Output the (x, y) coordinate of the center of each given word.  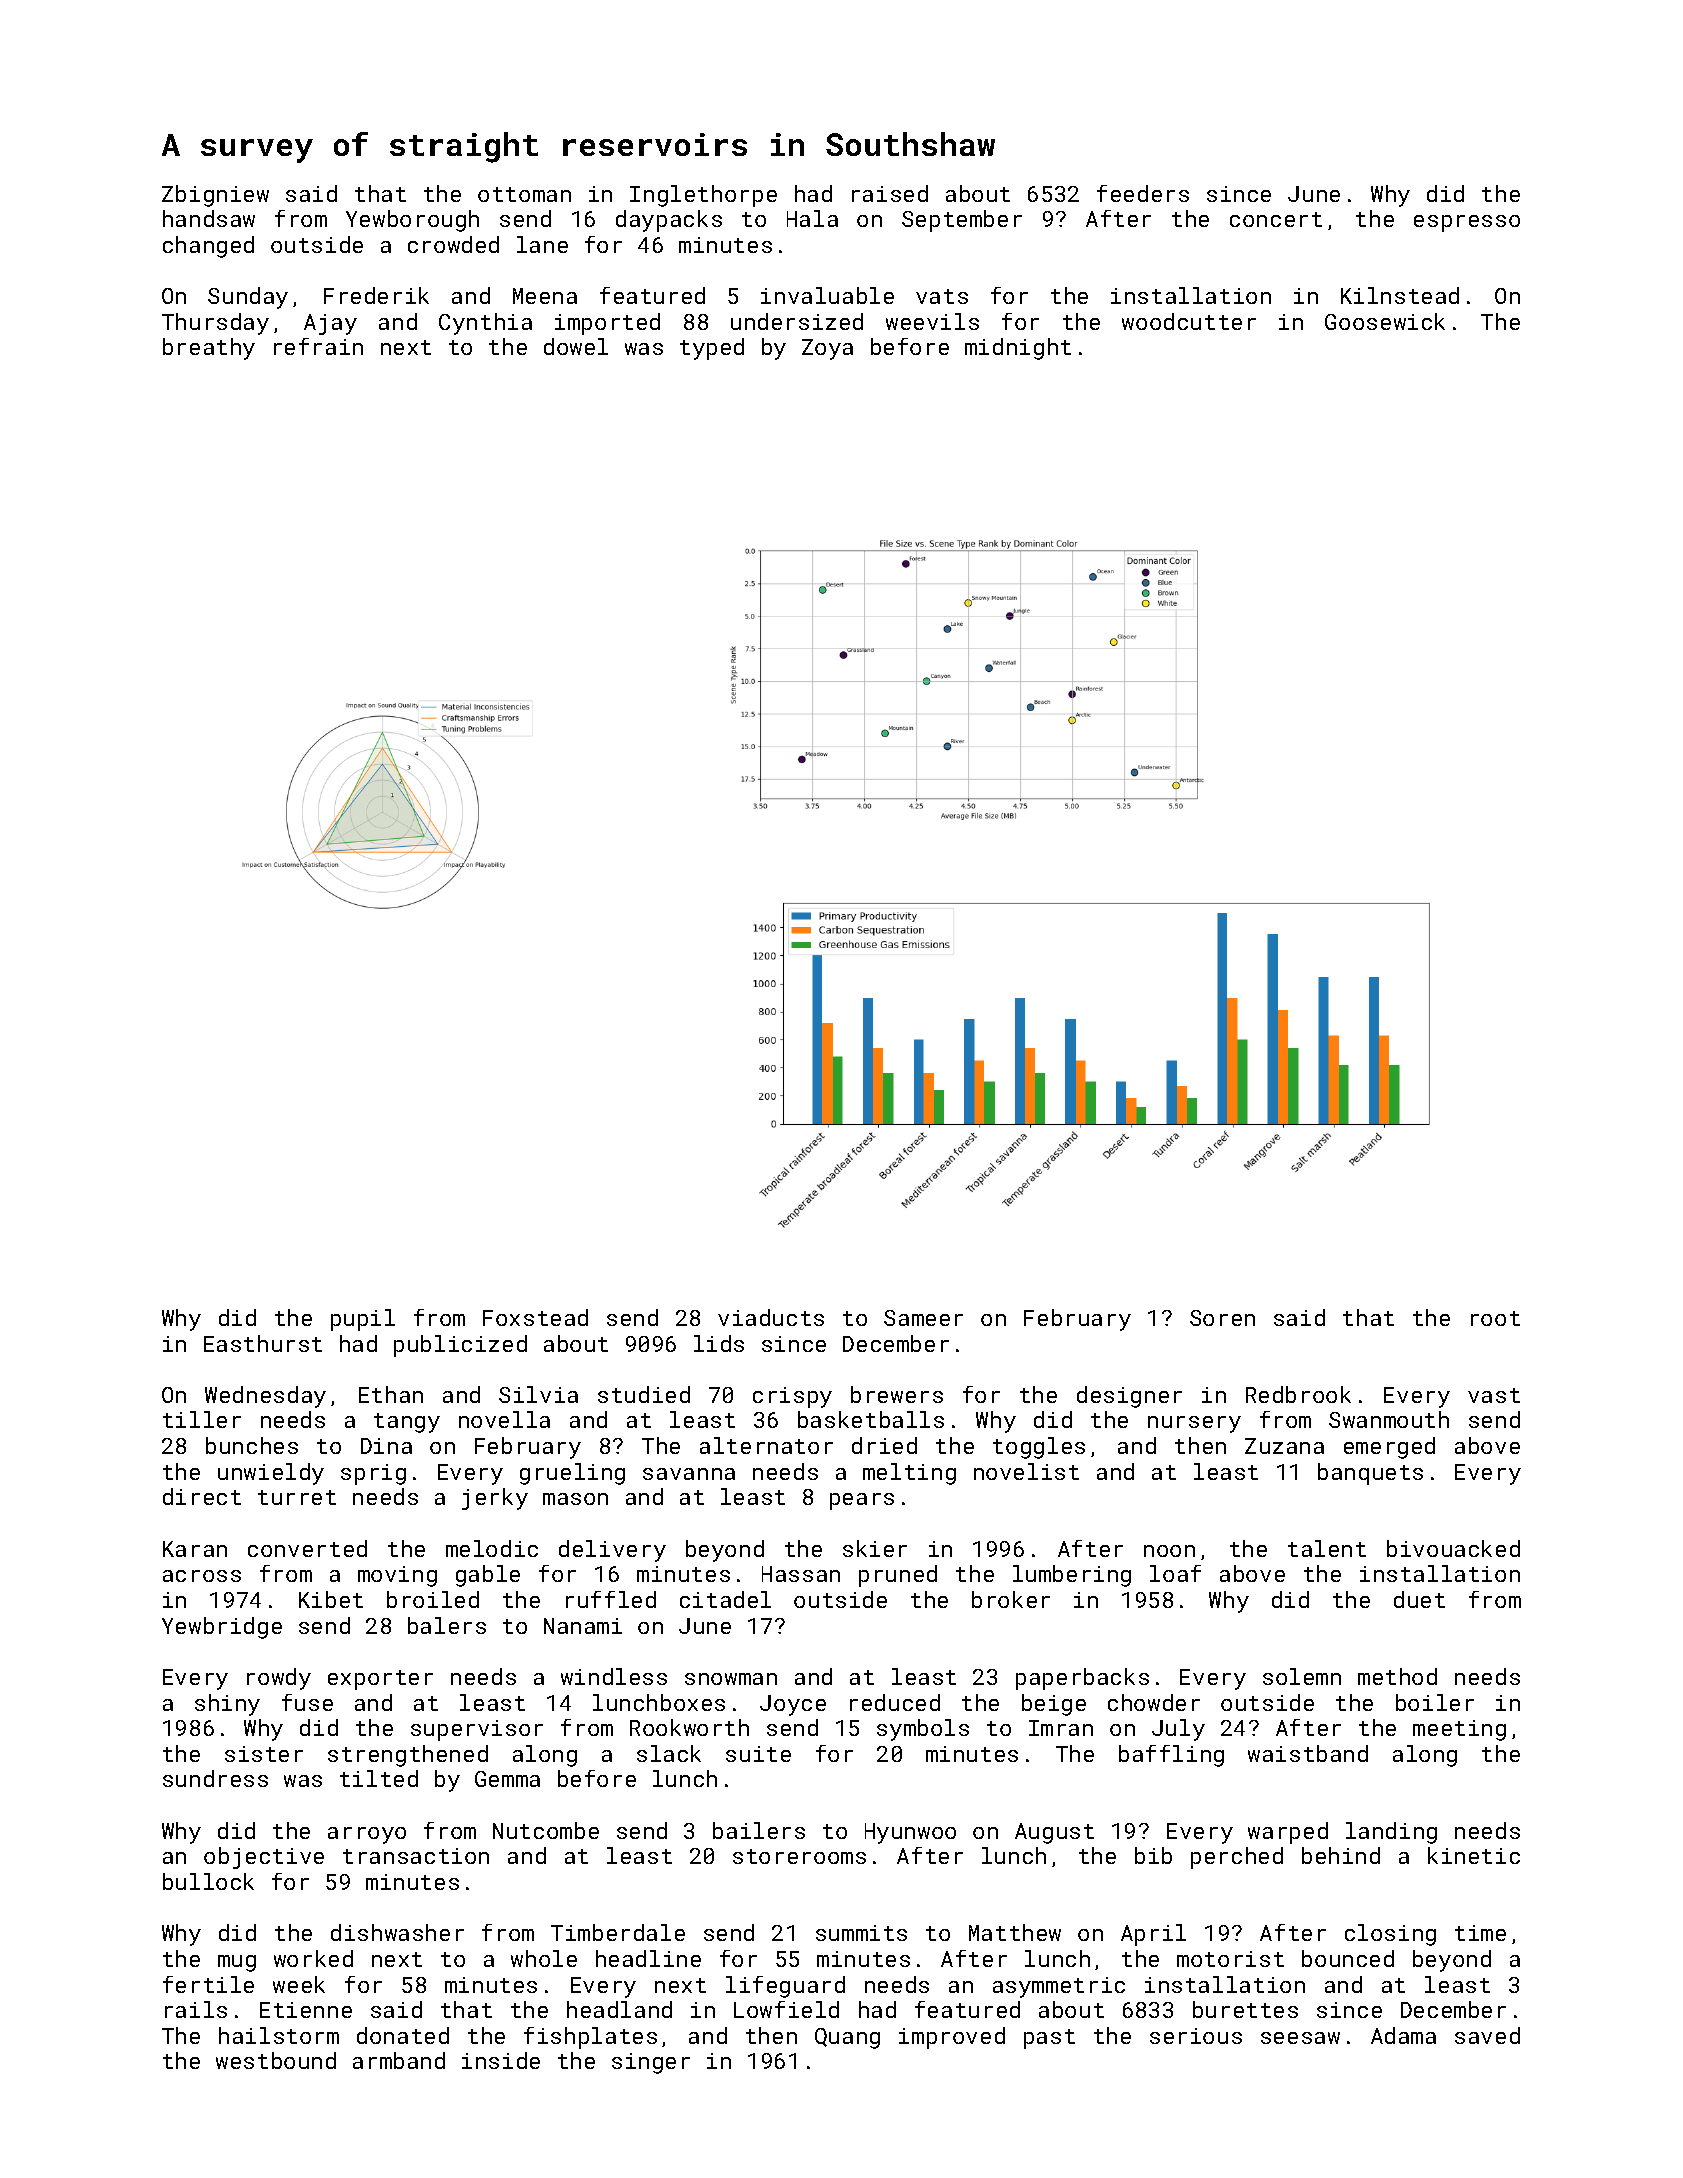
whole (544, 1958)
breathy (209, 349)
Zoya (827, 349)
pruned (898, 1576)
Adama (1403, 2035)
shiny (227, 1705)
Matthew (1015, 1932)
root (1495, 1318)
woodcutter (1189, 321)
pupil (363, 1320)
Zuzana (1284, 1446)
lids (719, 1343)
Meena (545, 296)
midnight (1018, 349)
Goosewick (1385, 321)
